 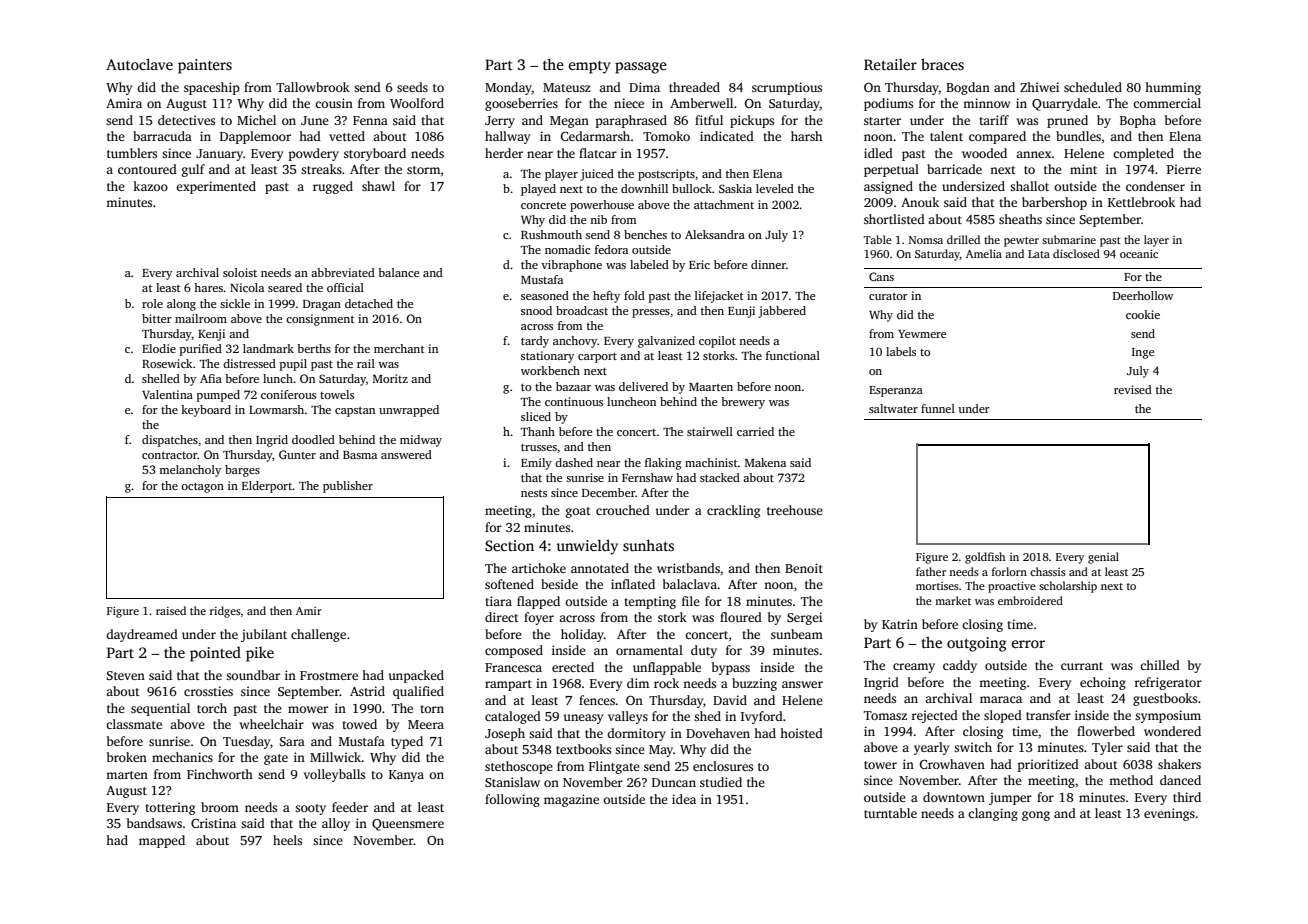 I want to click on genial, so click(x=1103, y=558).
